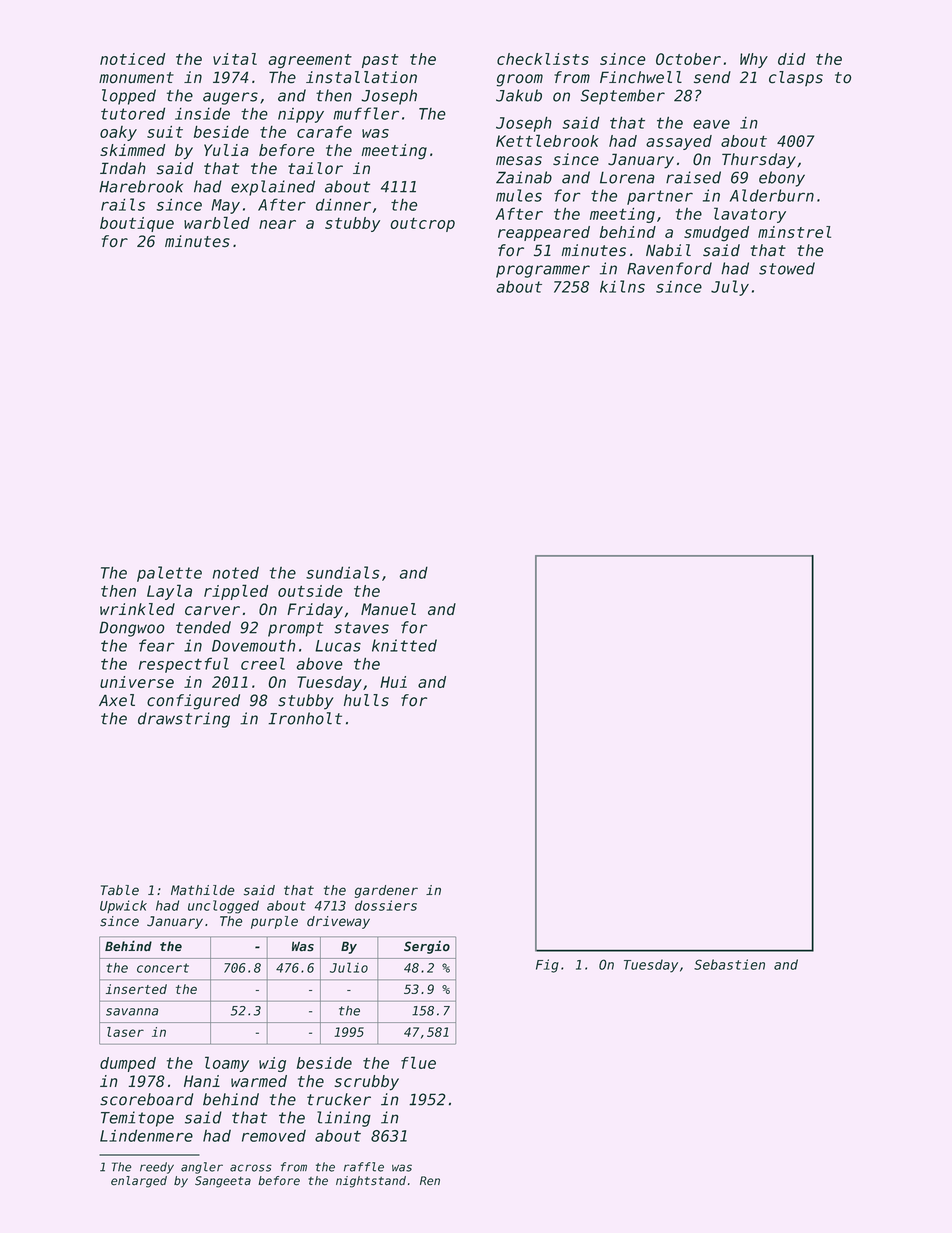 The image size is (952, 1233). Describe the element at coordinates (139, 1182) in the image. I see `enlarged` at that location.
